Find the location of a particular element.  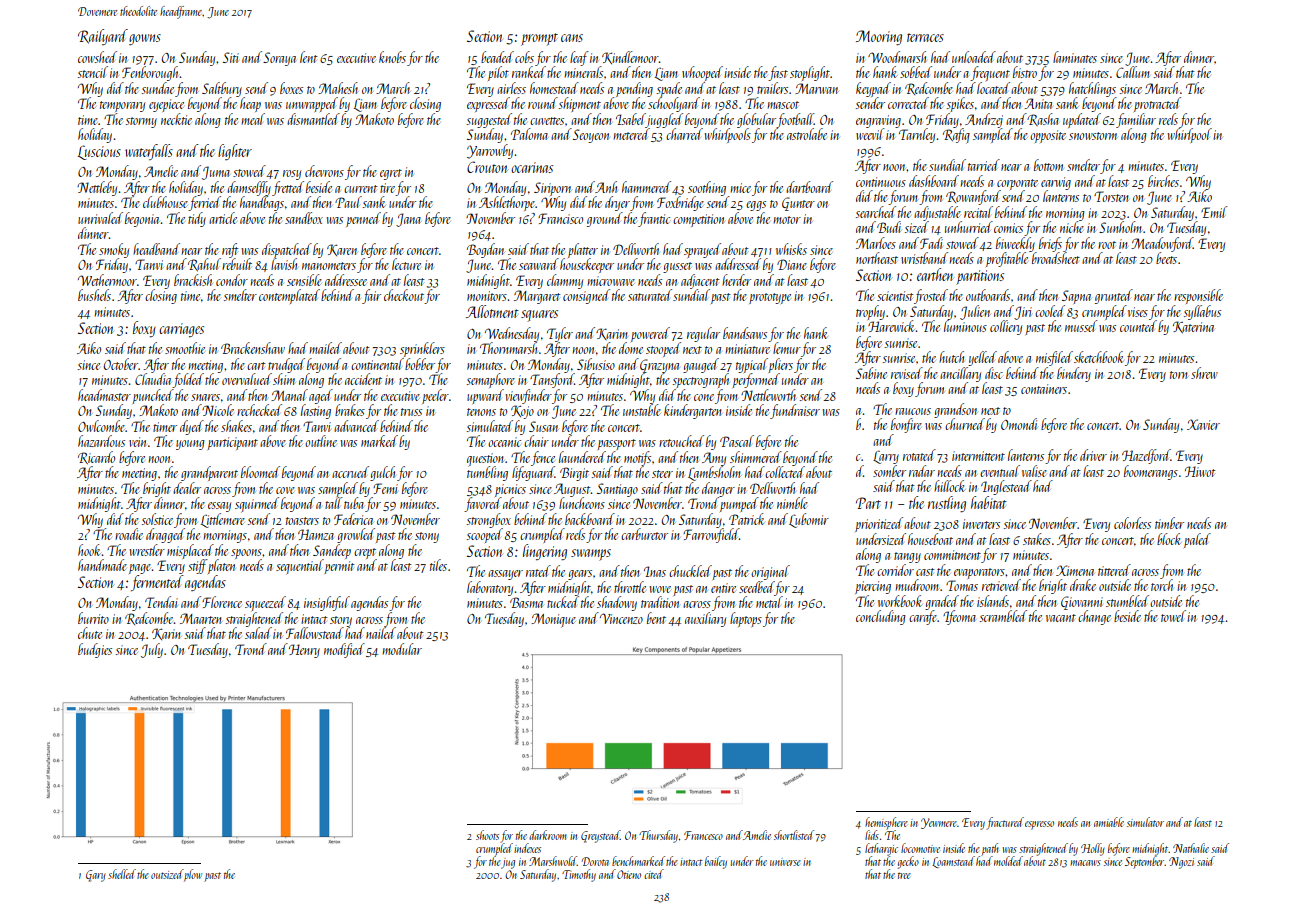

viewfinder is located at coordinates (529, 396).
